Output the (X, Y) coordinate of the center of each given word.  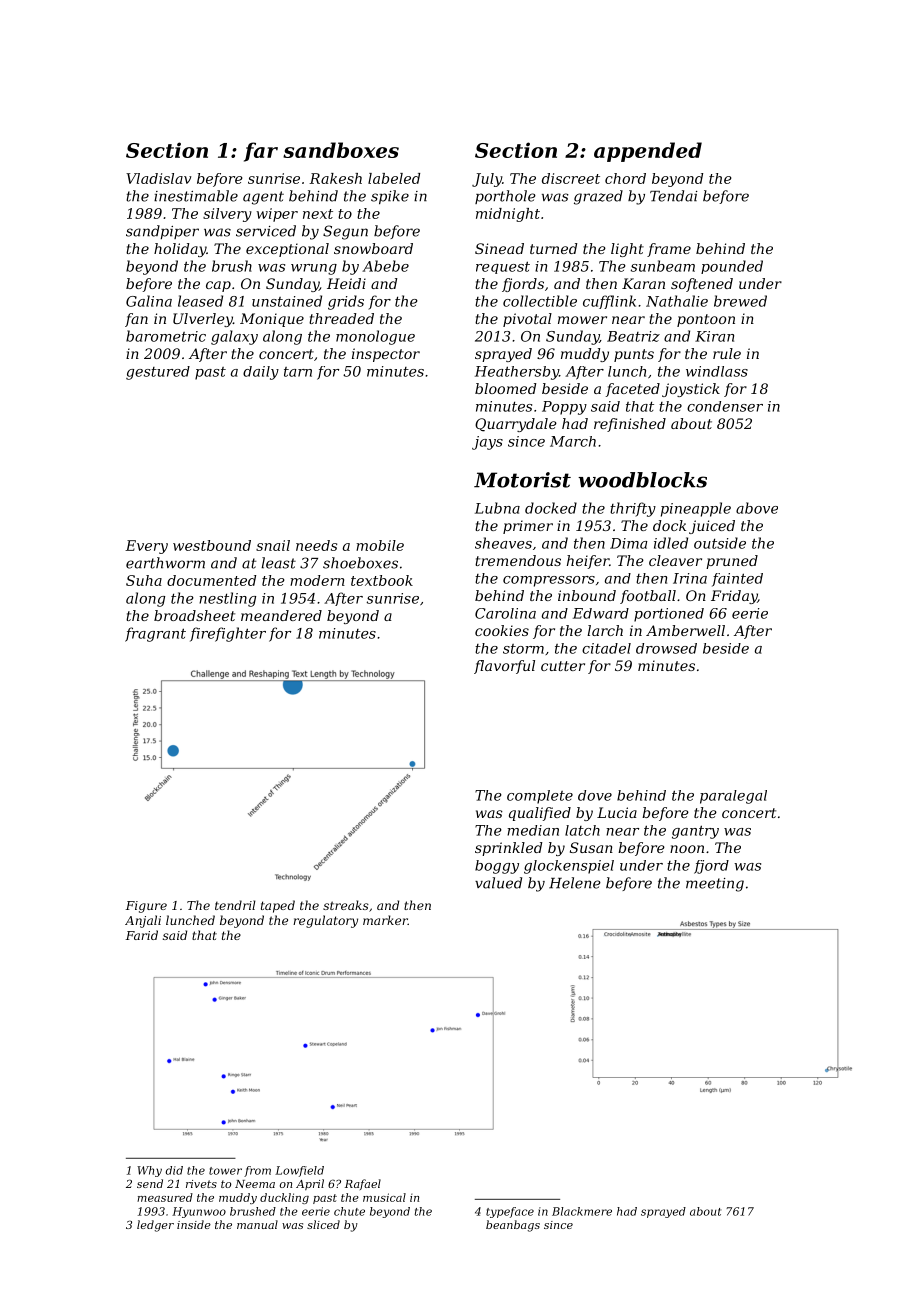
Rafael (363, 1184)
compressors (549, 581)
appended (648, 152)
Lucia (617, 812)
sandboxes (341, 150)
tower (225, 1171)
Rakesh (335, 178)
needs (316, 545)
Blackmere (582, 1211)
